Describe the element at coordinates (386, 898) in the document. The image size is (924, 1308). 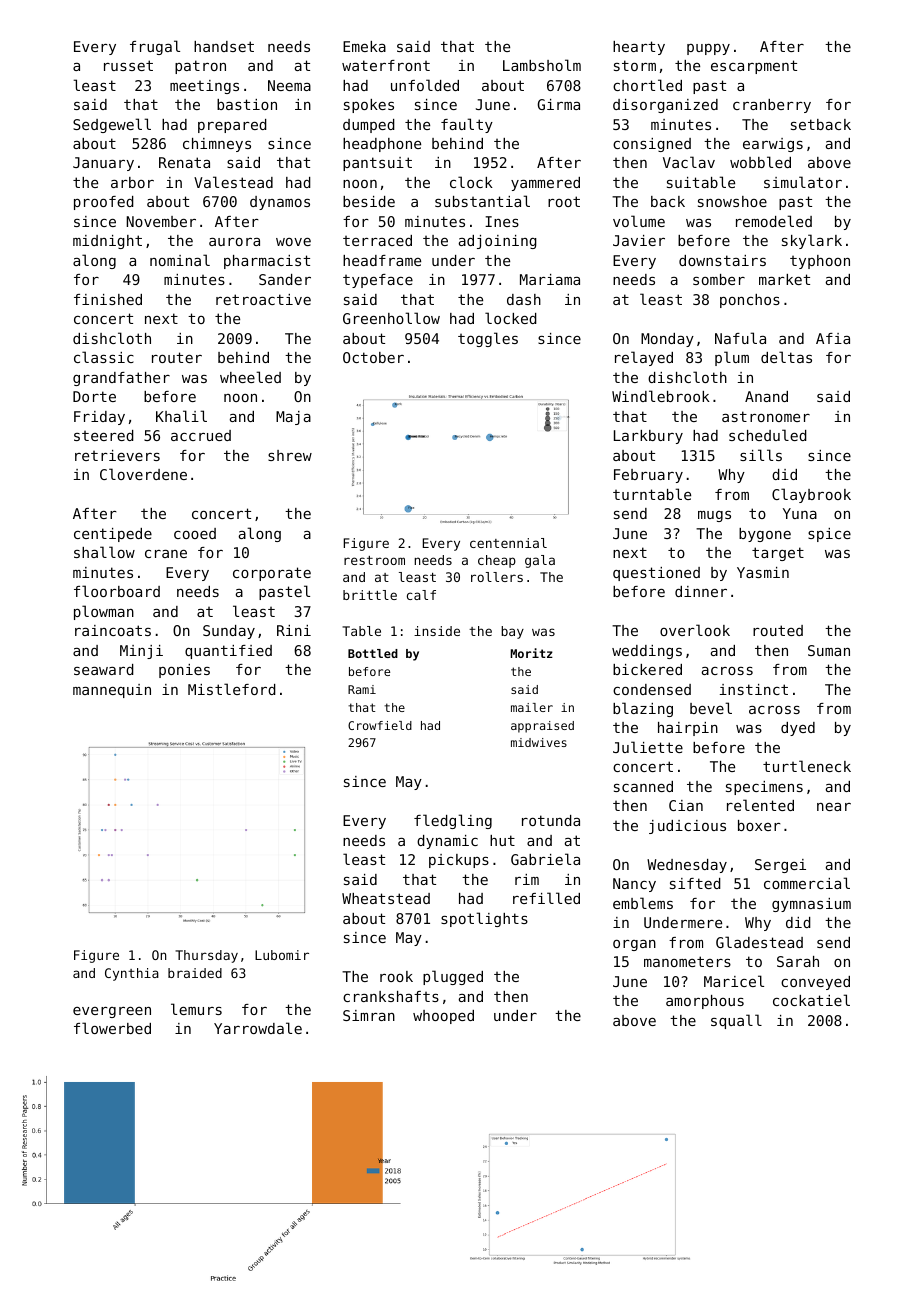
I see `Wheatstead` at that location.
